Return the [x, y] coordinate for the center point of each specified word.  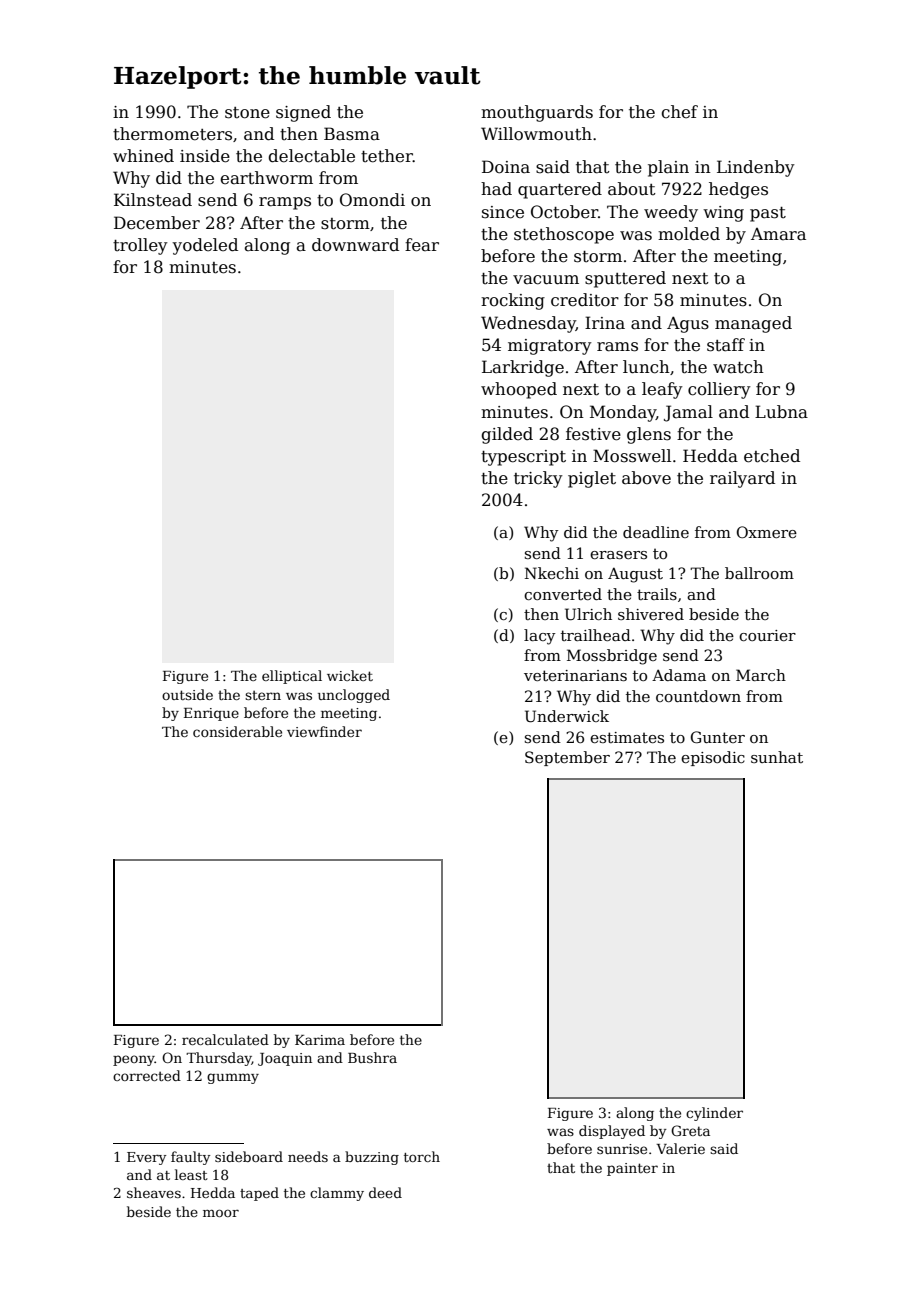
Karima [320, 1040]
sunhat [777, 757]
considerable [237, 731]
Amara [778, 234]
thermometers [172, 134]
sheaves [154, 1192]
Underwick [567, 716]
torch [422, 1156]
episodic [713, 758]
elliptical [292, 677]
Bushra [372, 1057]
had [496, 189]
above [646, 478]
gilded [507, 435]
